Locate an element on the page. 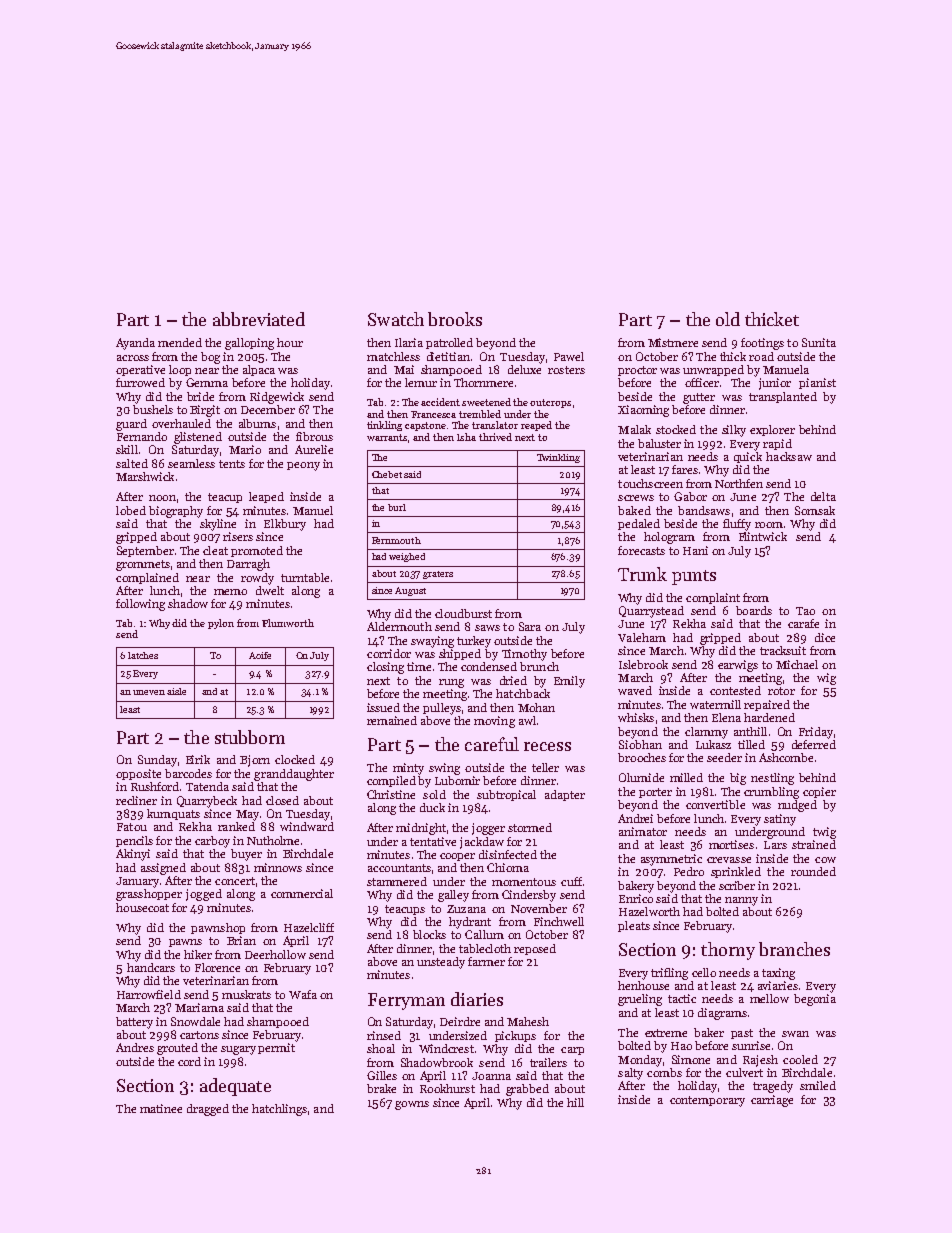 The height and width of the document is (1233, 952). rowdy is located at coordinates (257, 579).
